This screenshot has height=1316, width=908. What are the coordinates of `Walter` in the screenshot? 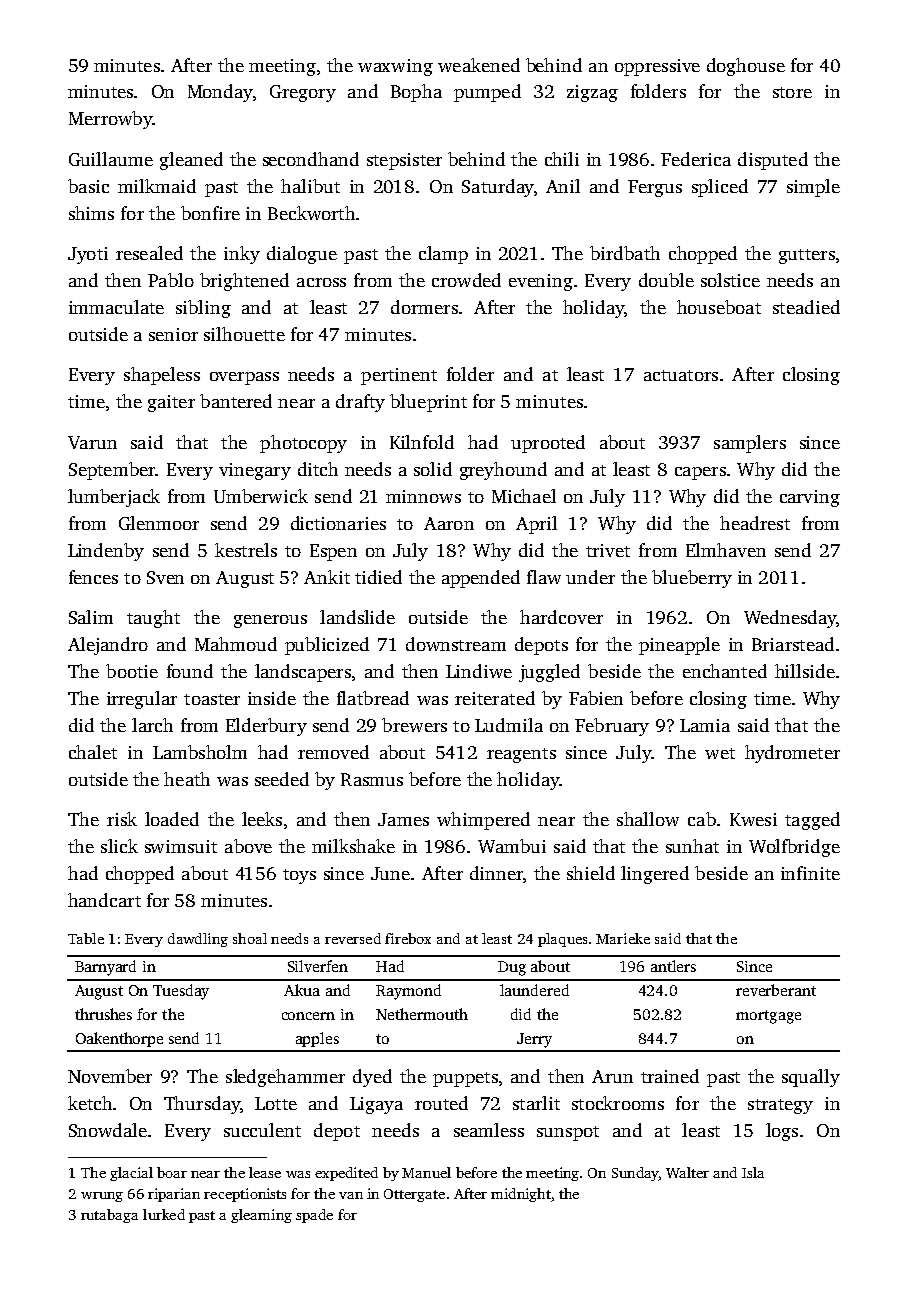 It's located at (687, 1172).
